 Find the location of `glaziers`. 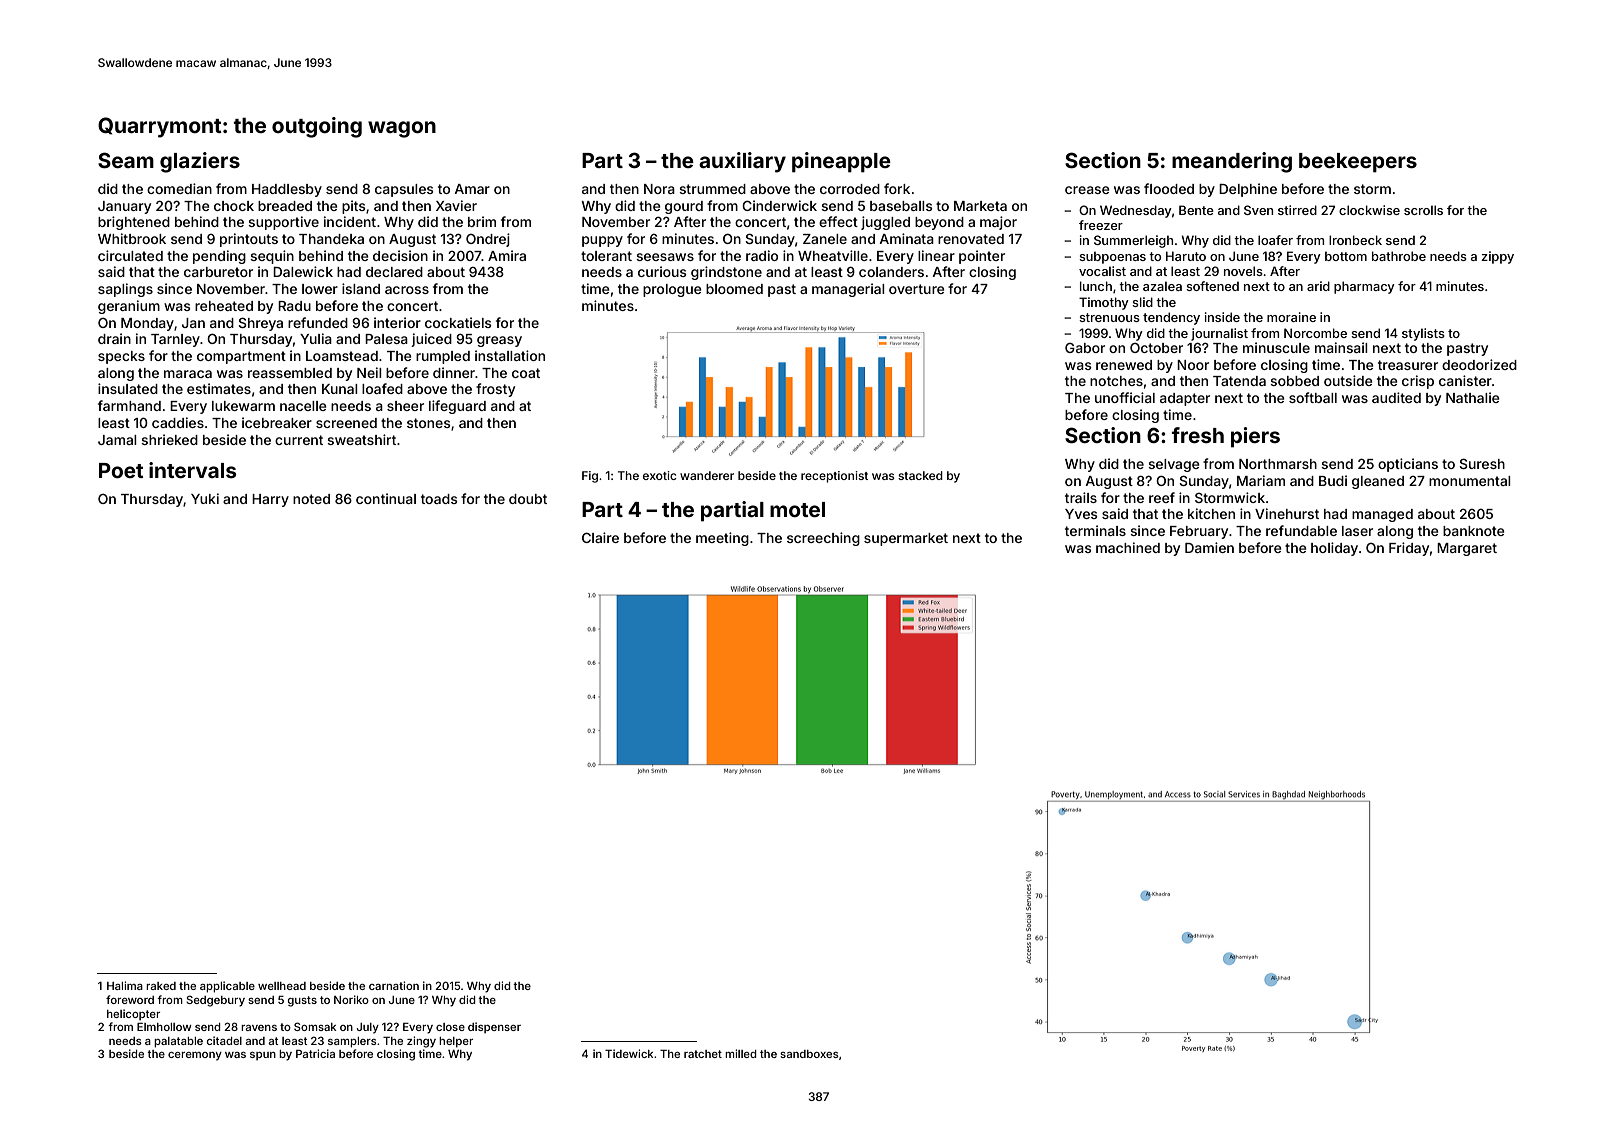

glaziers is located at coordinates (200, 162).
